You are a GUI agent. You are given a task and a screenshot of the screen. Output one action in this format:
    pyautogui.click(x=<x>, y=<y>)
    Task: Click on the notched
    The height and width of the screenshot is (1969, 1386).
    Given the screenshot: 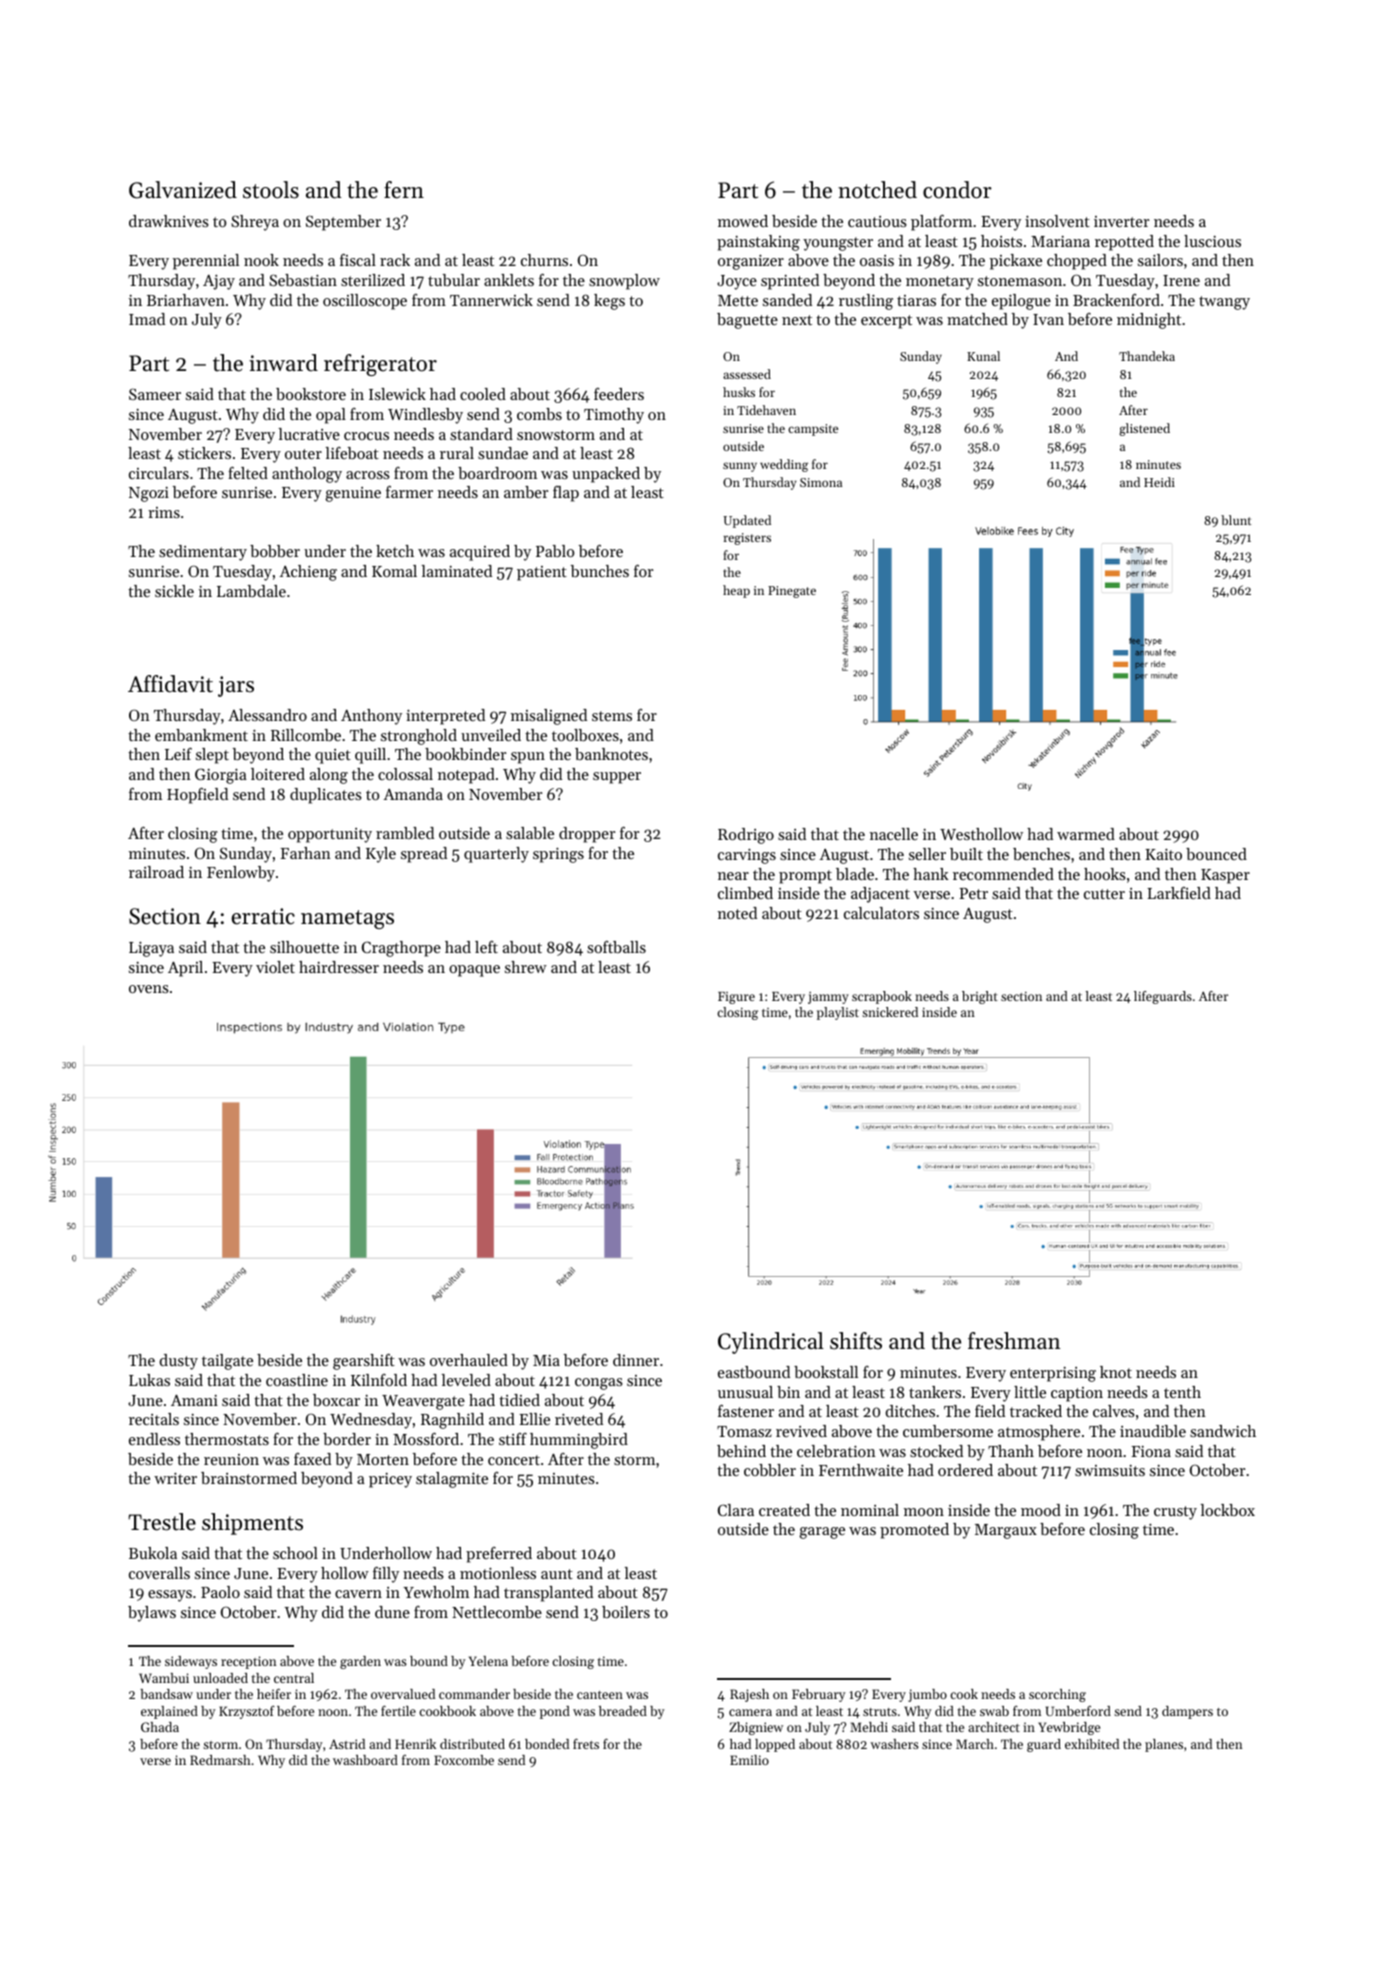 What is the action you would take?
    pyautogui.click(x=877, y=190)
